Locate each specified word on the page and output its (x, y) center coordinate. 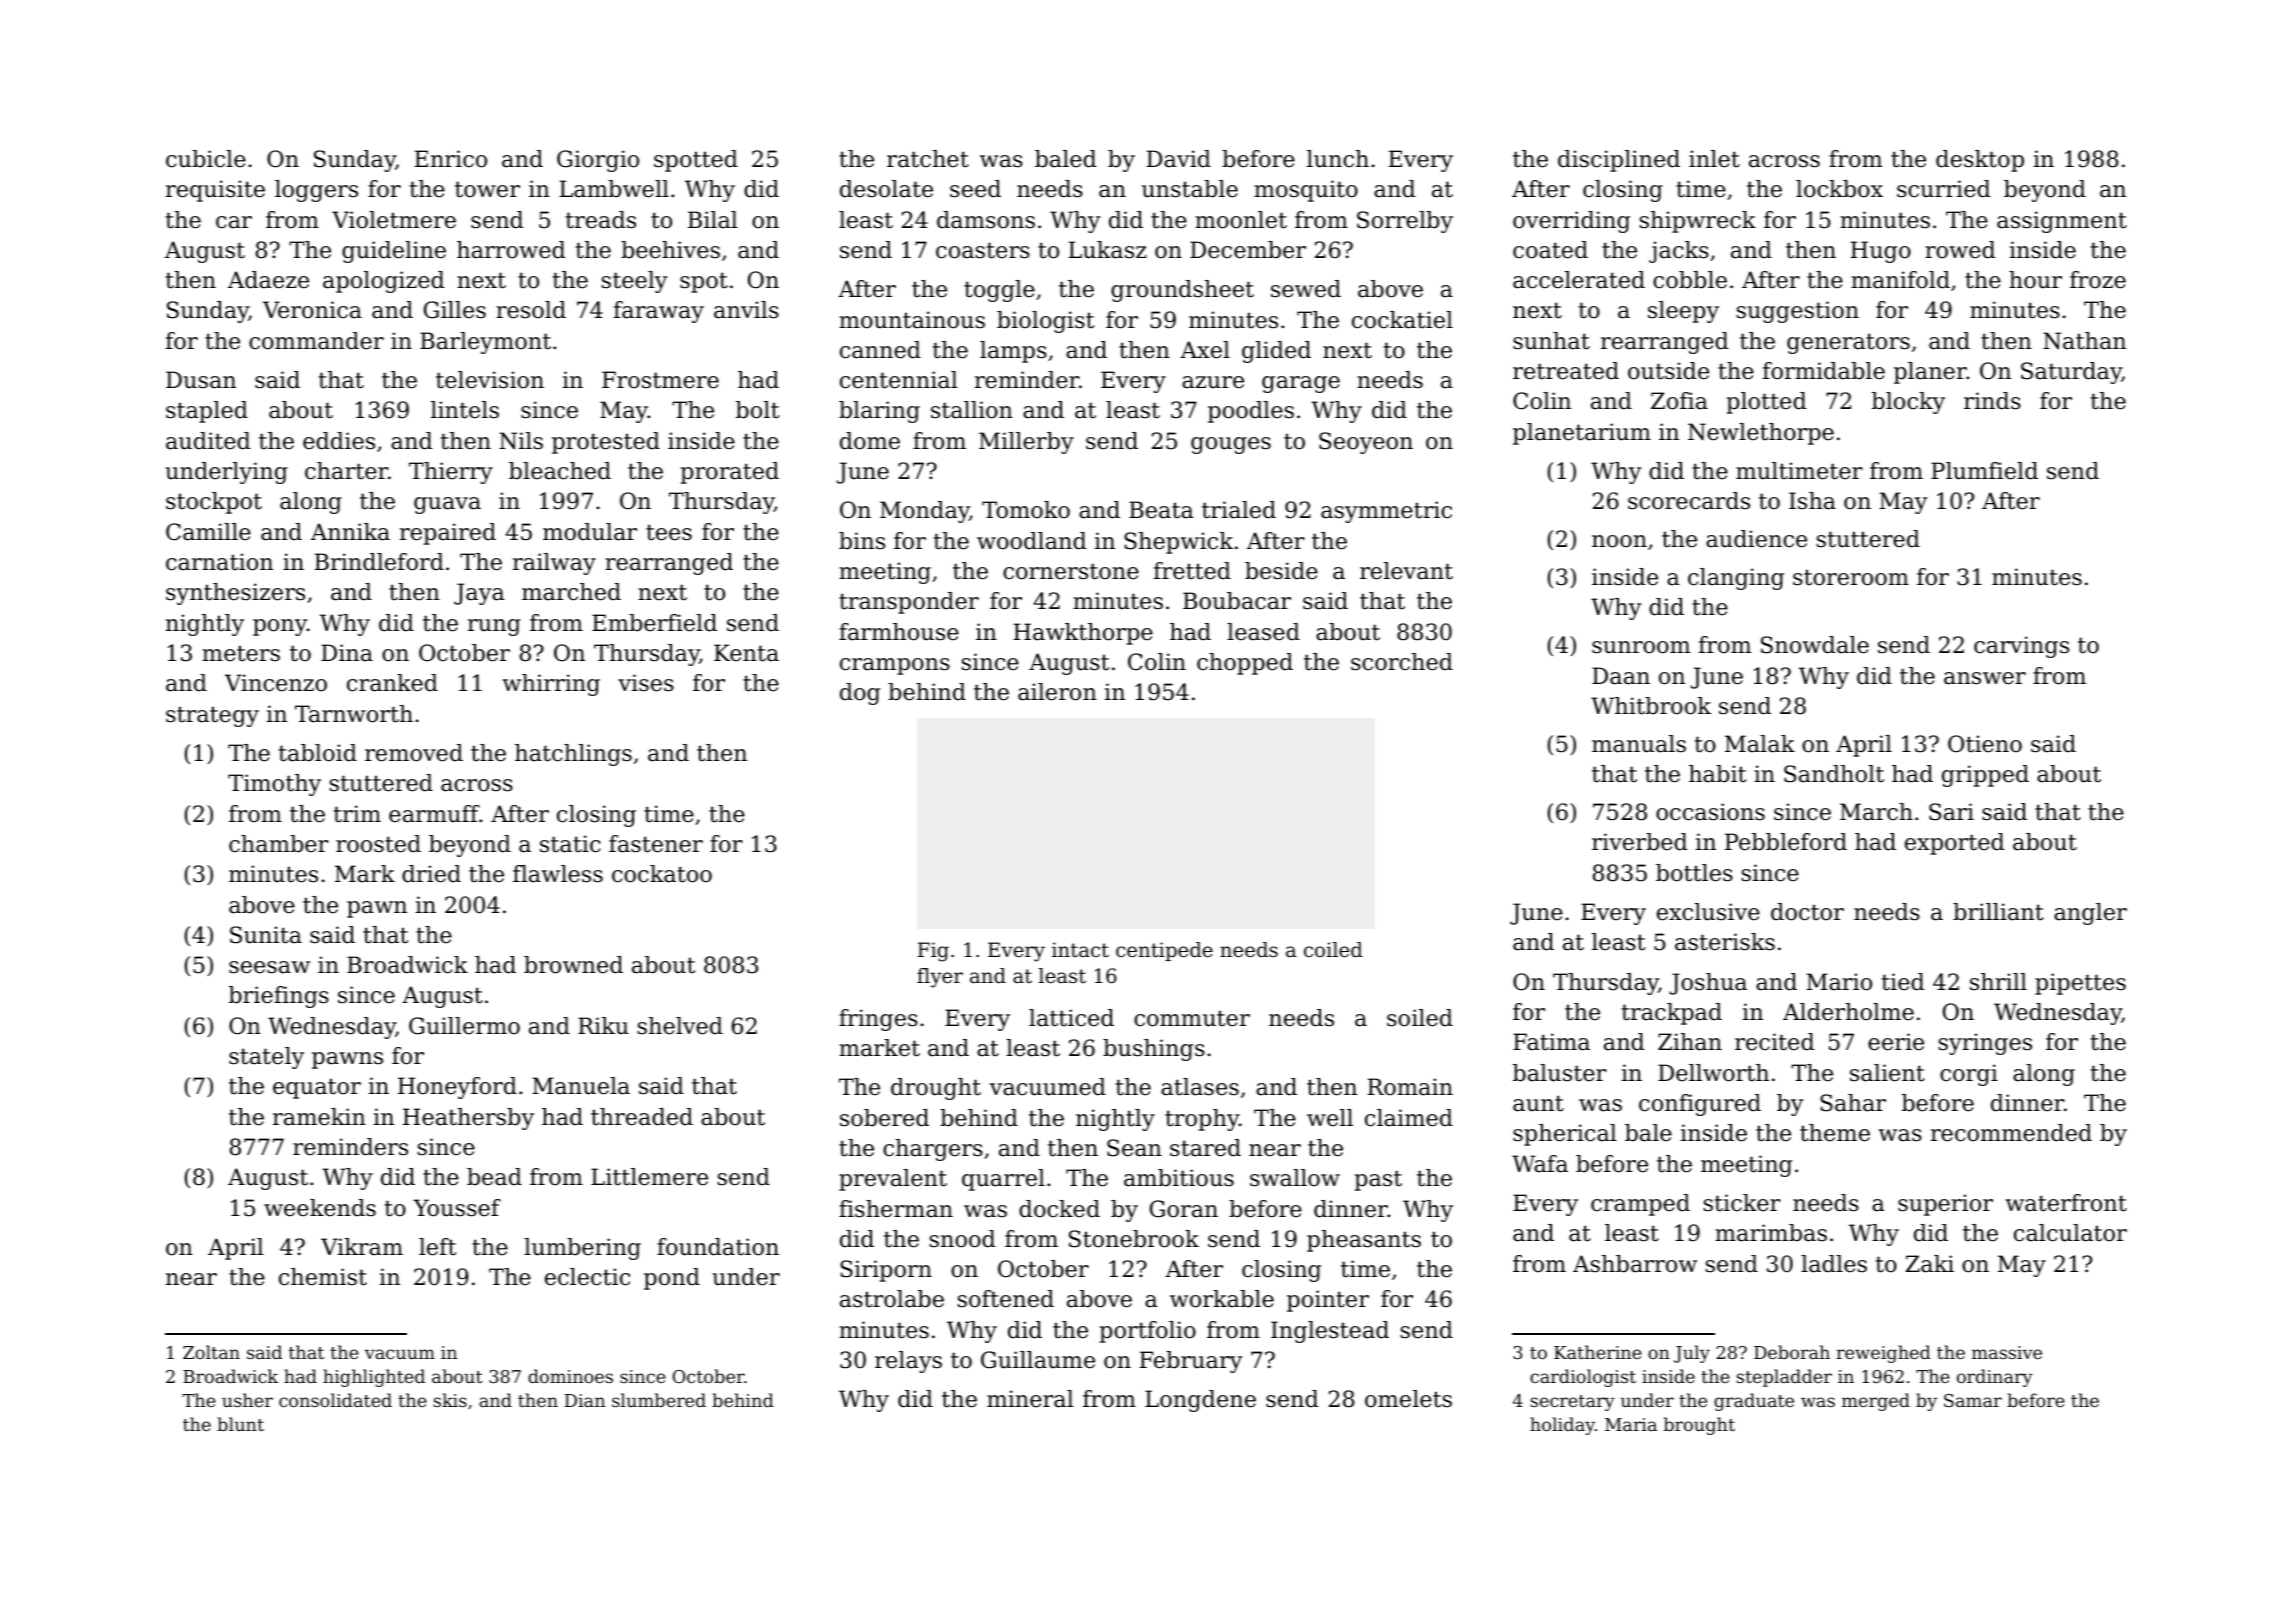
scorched (1402, 662)
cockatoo (662, 874)
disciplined (1619, 161)
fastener (656, 844)
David (1178, 159)
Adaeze (268, 280)
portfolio (1148, 1332)
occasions (1710, 812)
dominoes (570, 1376)
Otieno (1985, 744)
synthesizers (235, 594)
